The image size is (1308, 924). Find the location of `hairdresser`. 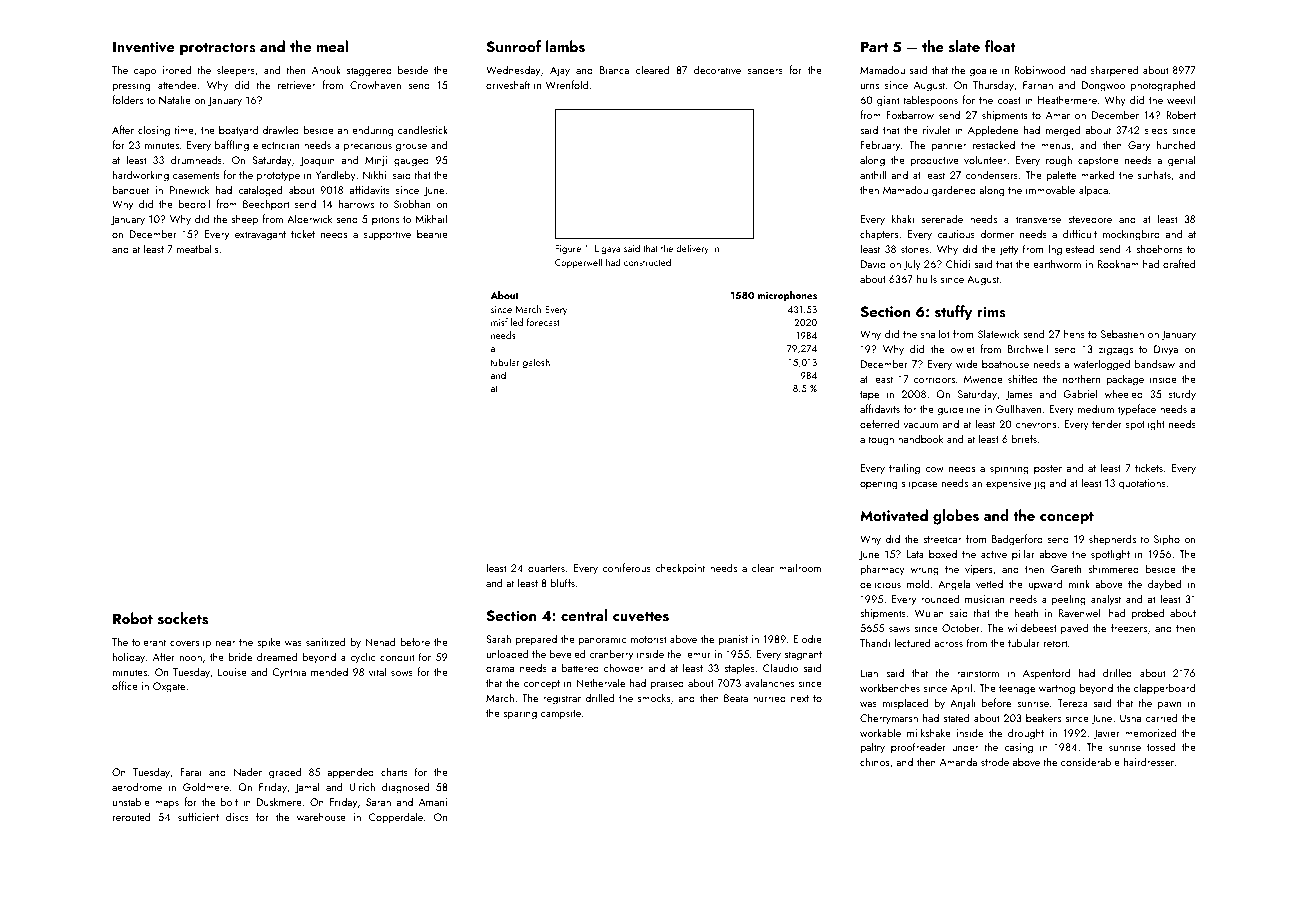

hairdresser is located at coordinates (1149, 761).
